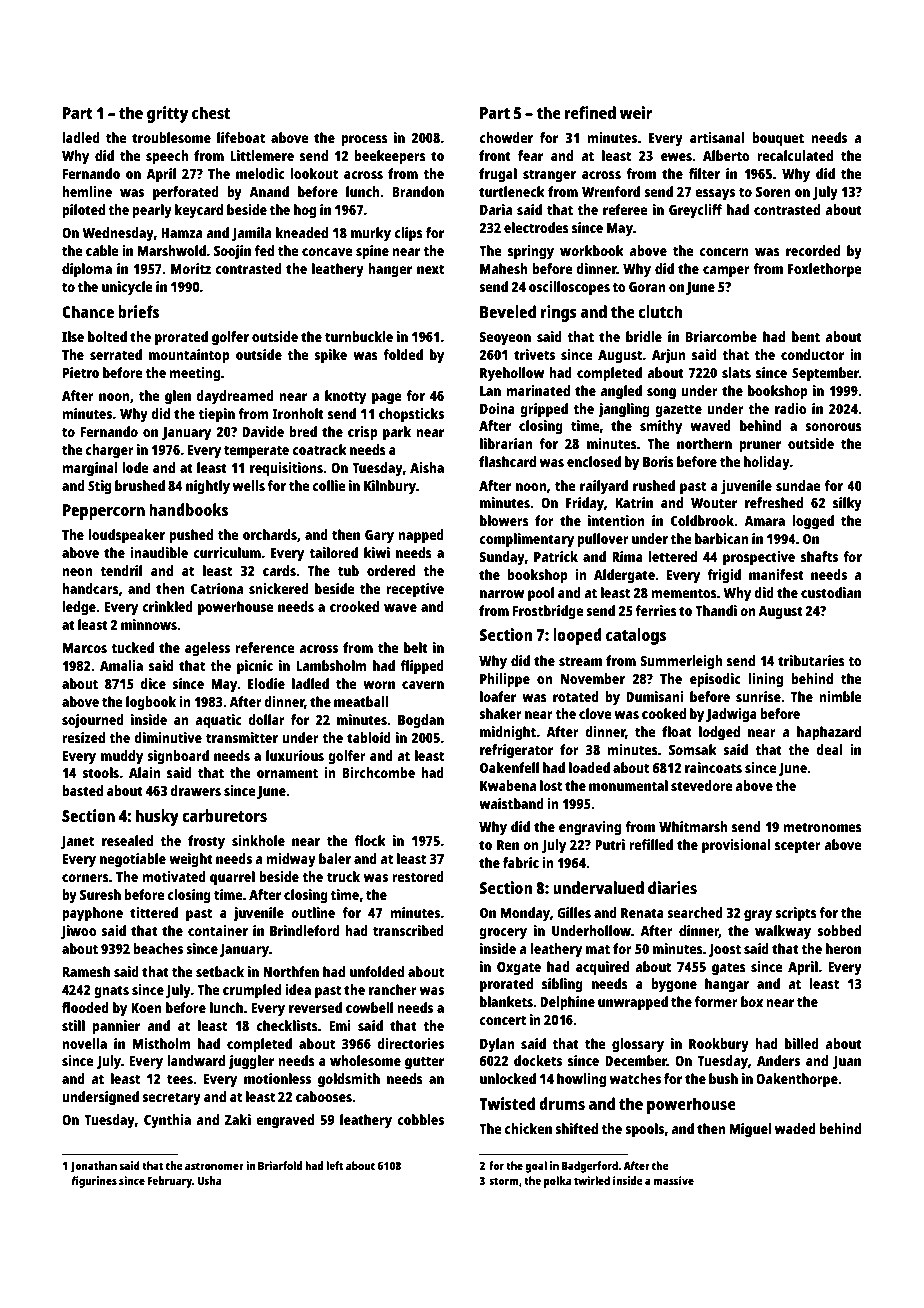 This image has width=924, height=1308. I want to click on heron, so click(843, 948).
